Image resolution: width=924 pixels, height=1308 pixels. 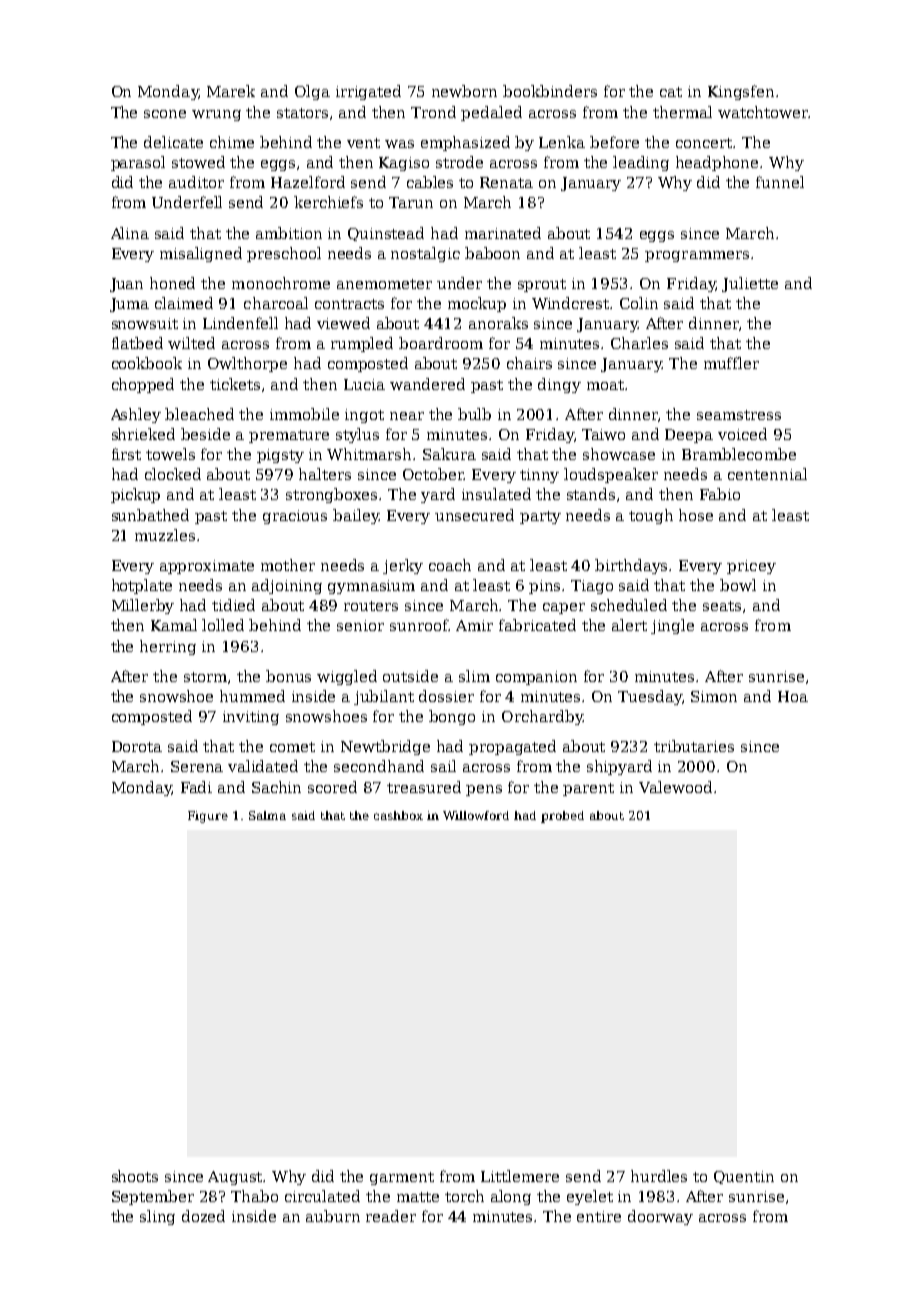 I want to click on Figure, so click(x=208, y=817).
